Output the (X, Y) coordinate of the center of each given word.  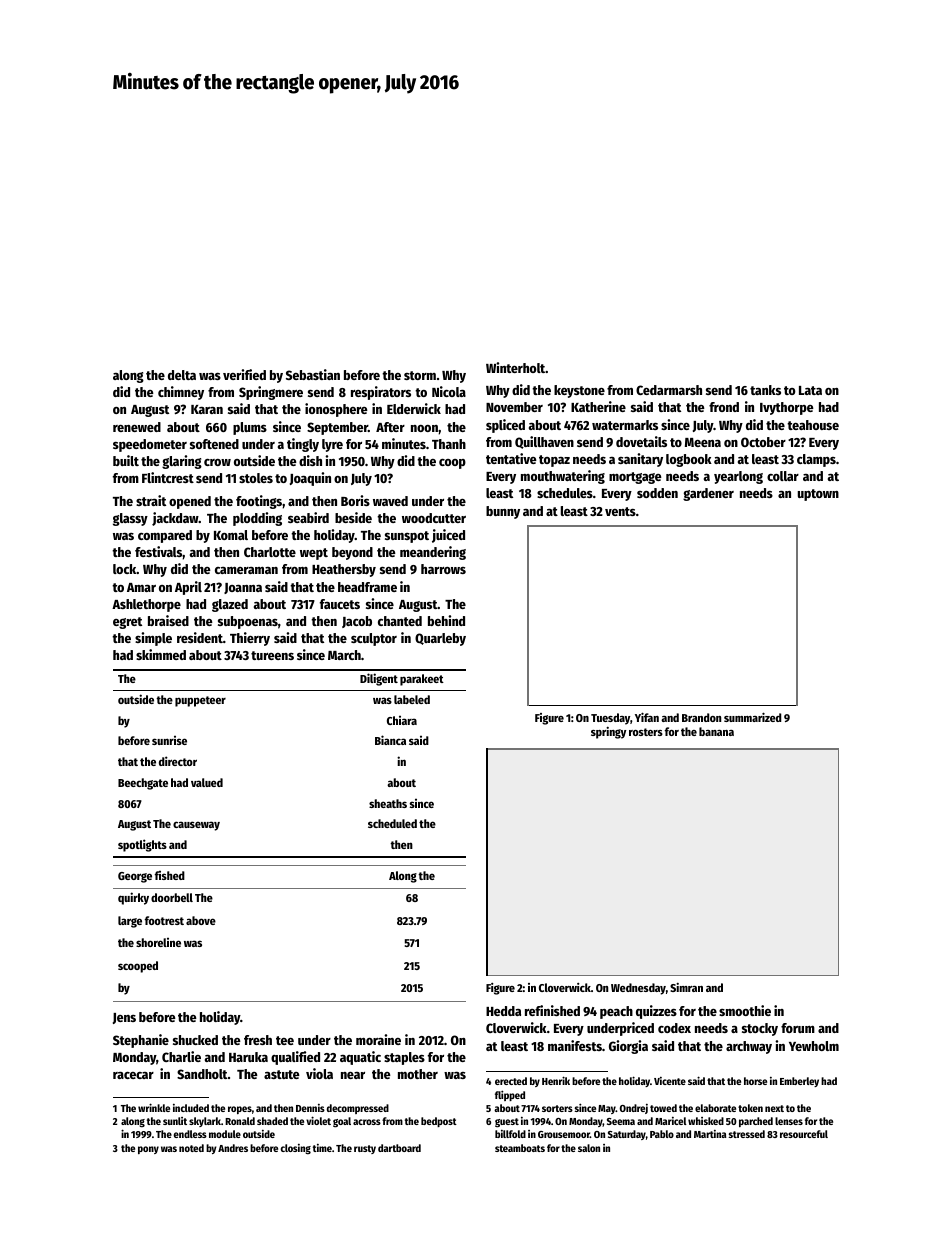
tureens (272, 655)
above (201, 920)
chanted (400, 621)
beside (353, 517)
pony (148, 1150)
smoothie (745, 1010)
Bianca (390, 740)
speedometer (150, 445)
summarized (752, 717)
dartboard (399, 1148)
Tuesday (610, 719)
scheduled (392, 823)
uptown (818, 495)
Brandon (701, 717)
